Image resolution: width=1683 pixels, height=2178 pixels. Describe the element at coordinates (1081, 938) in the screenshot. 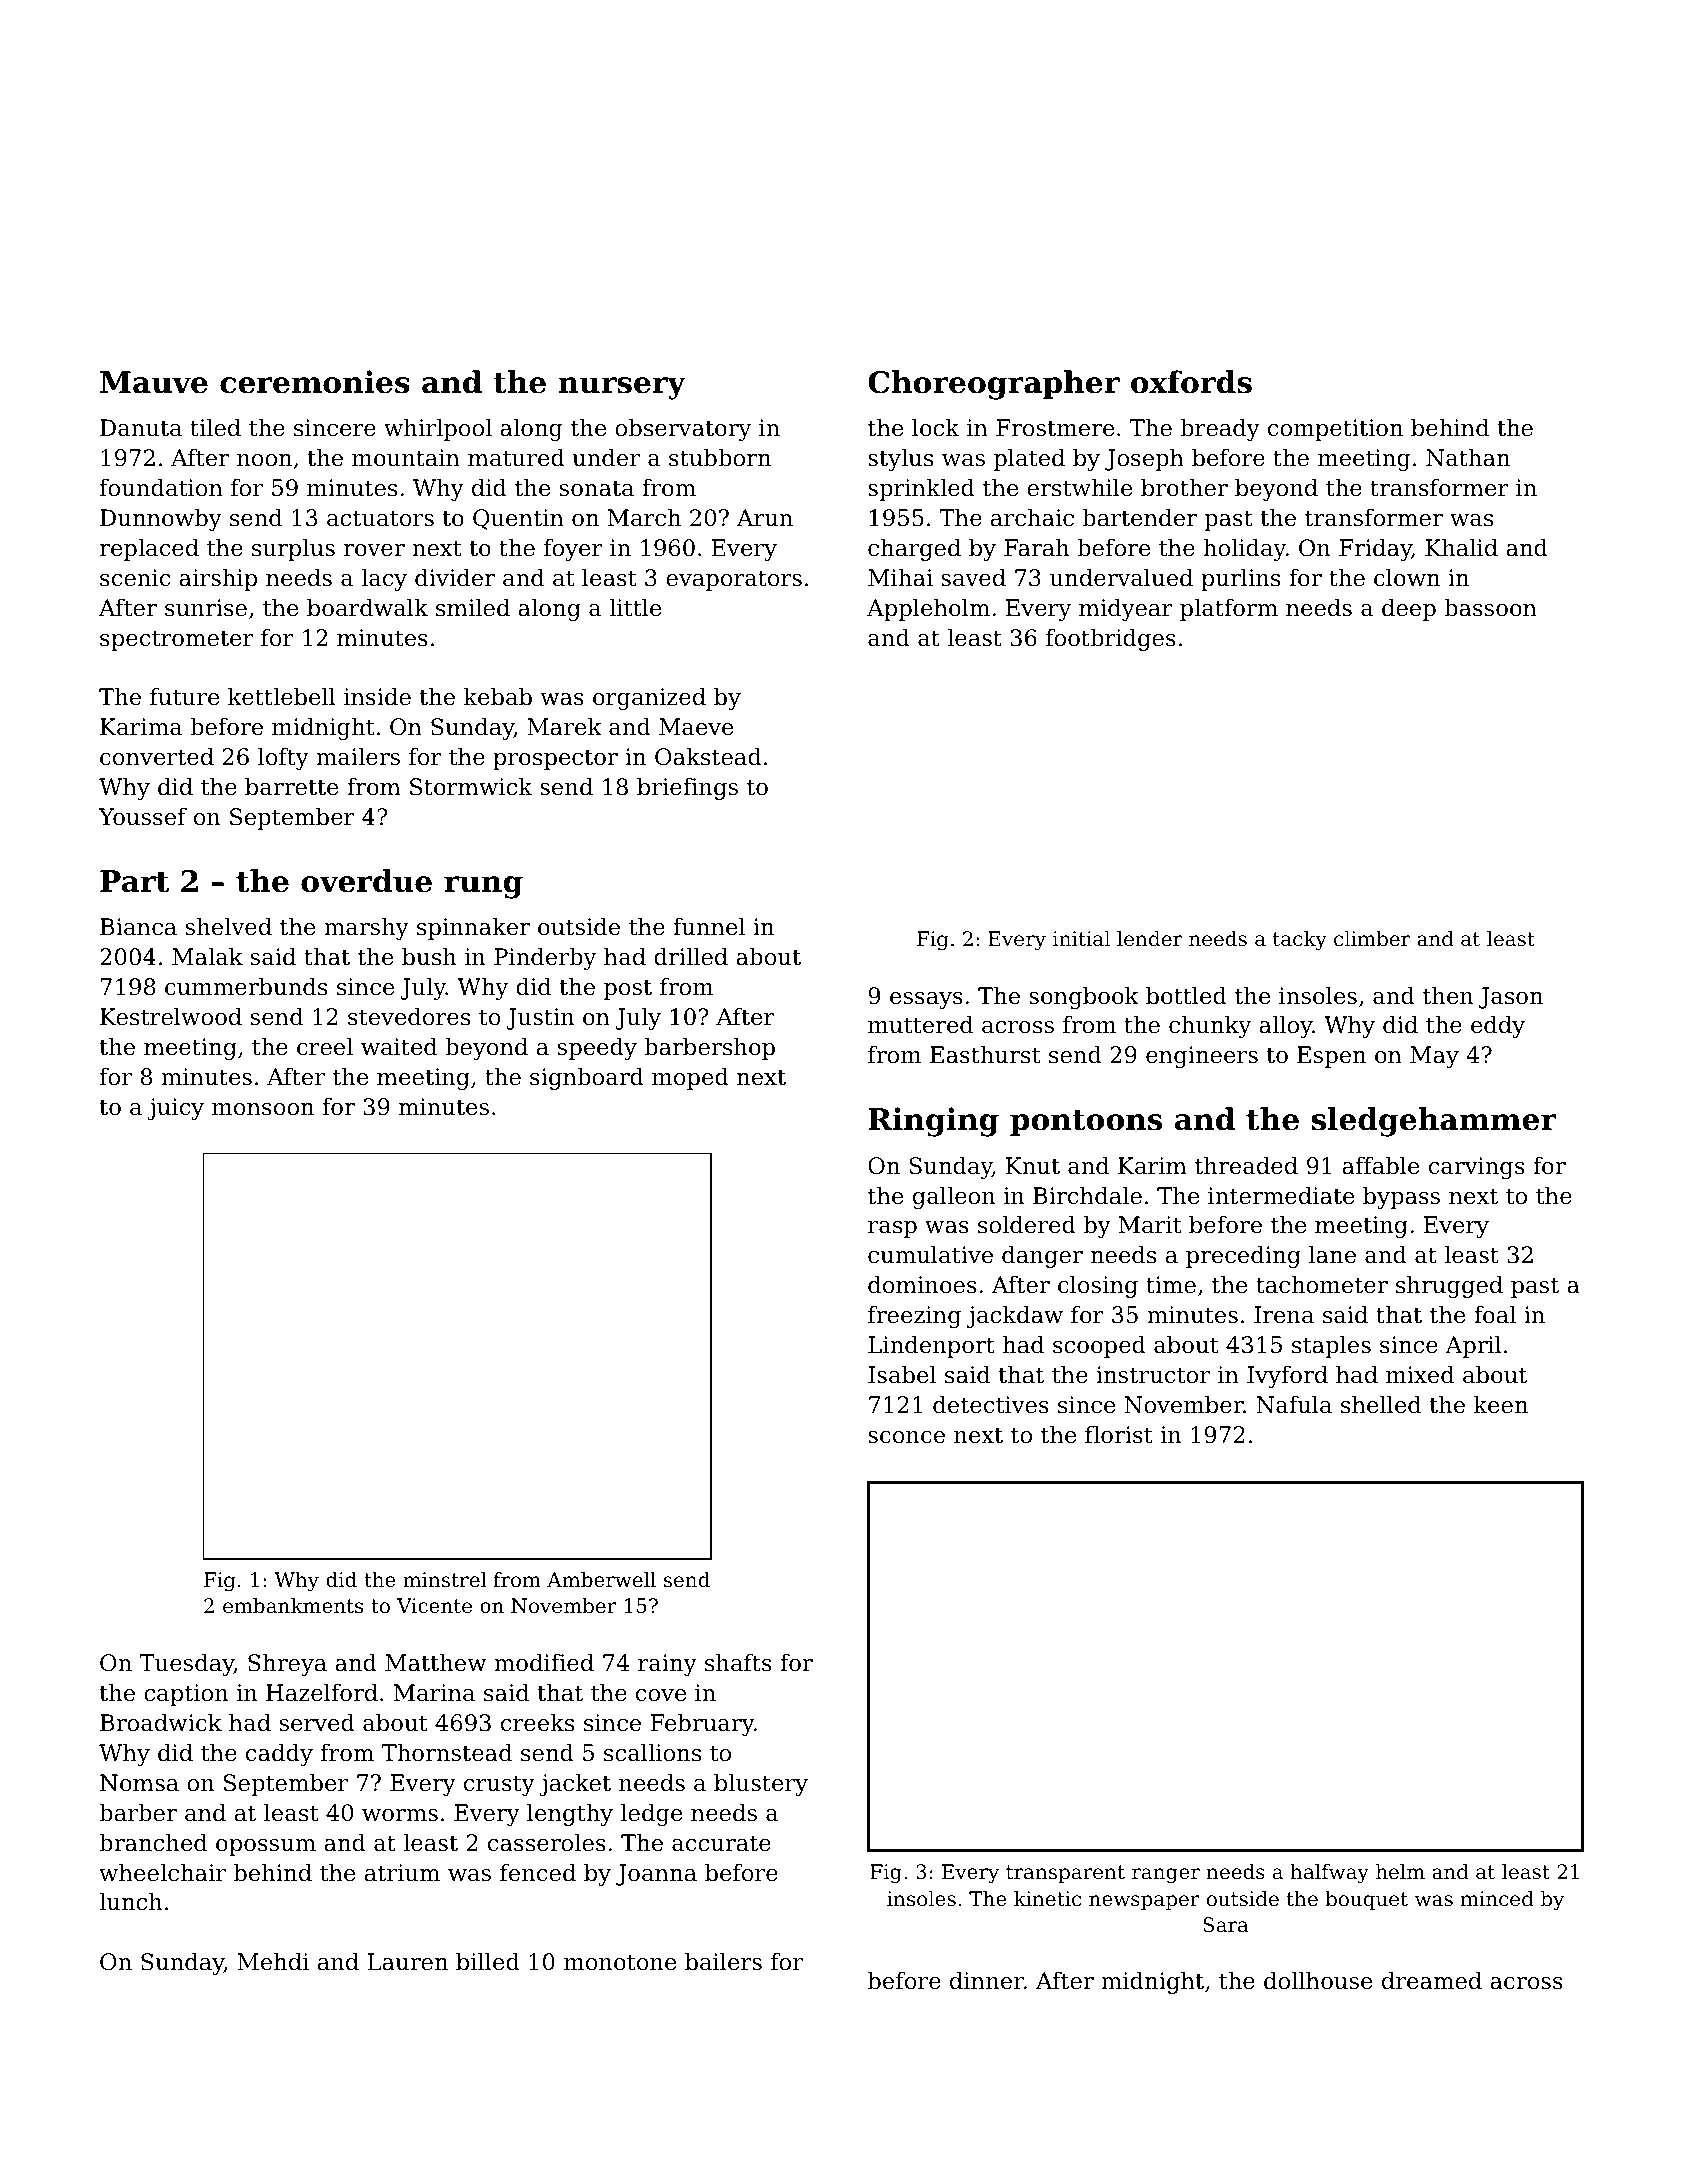

I see `initial` at that location.
